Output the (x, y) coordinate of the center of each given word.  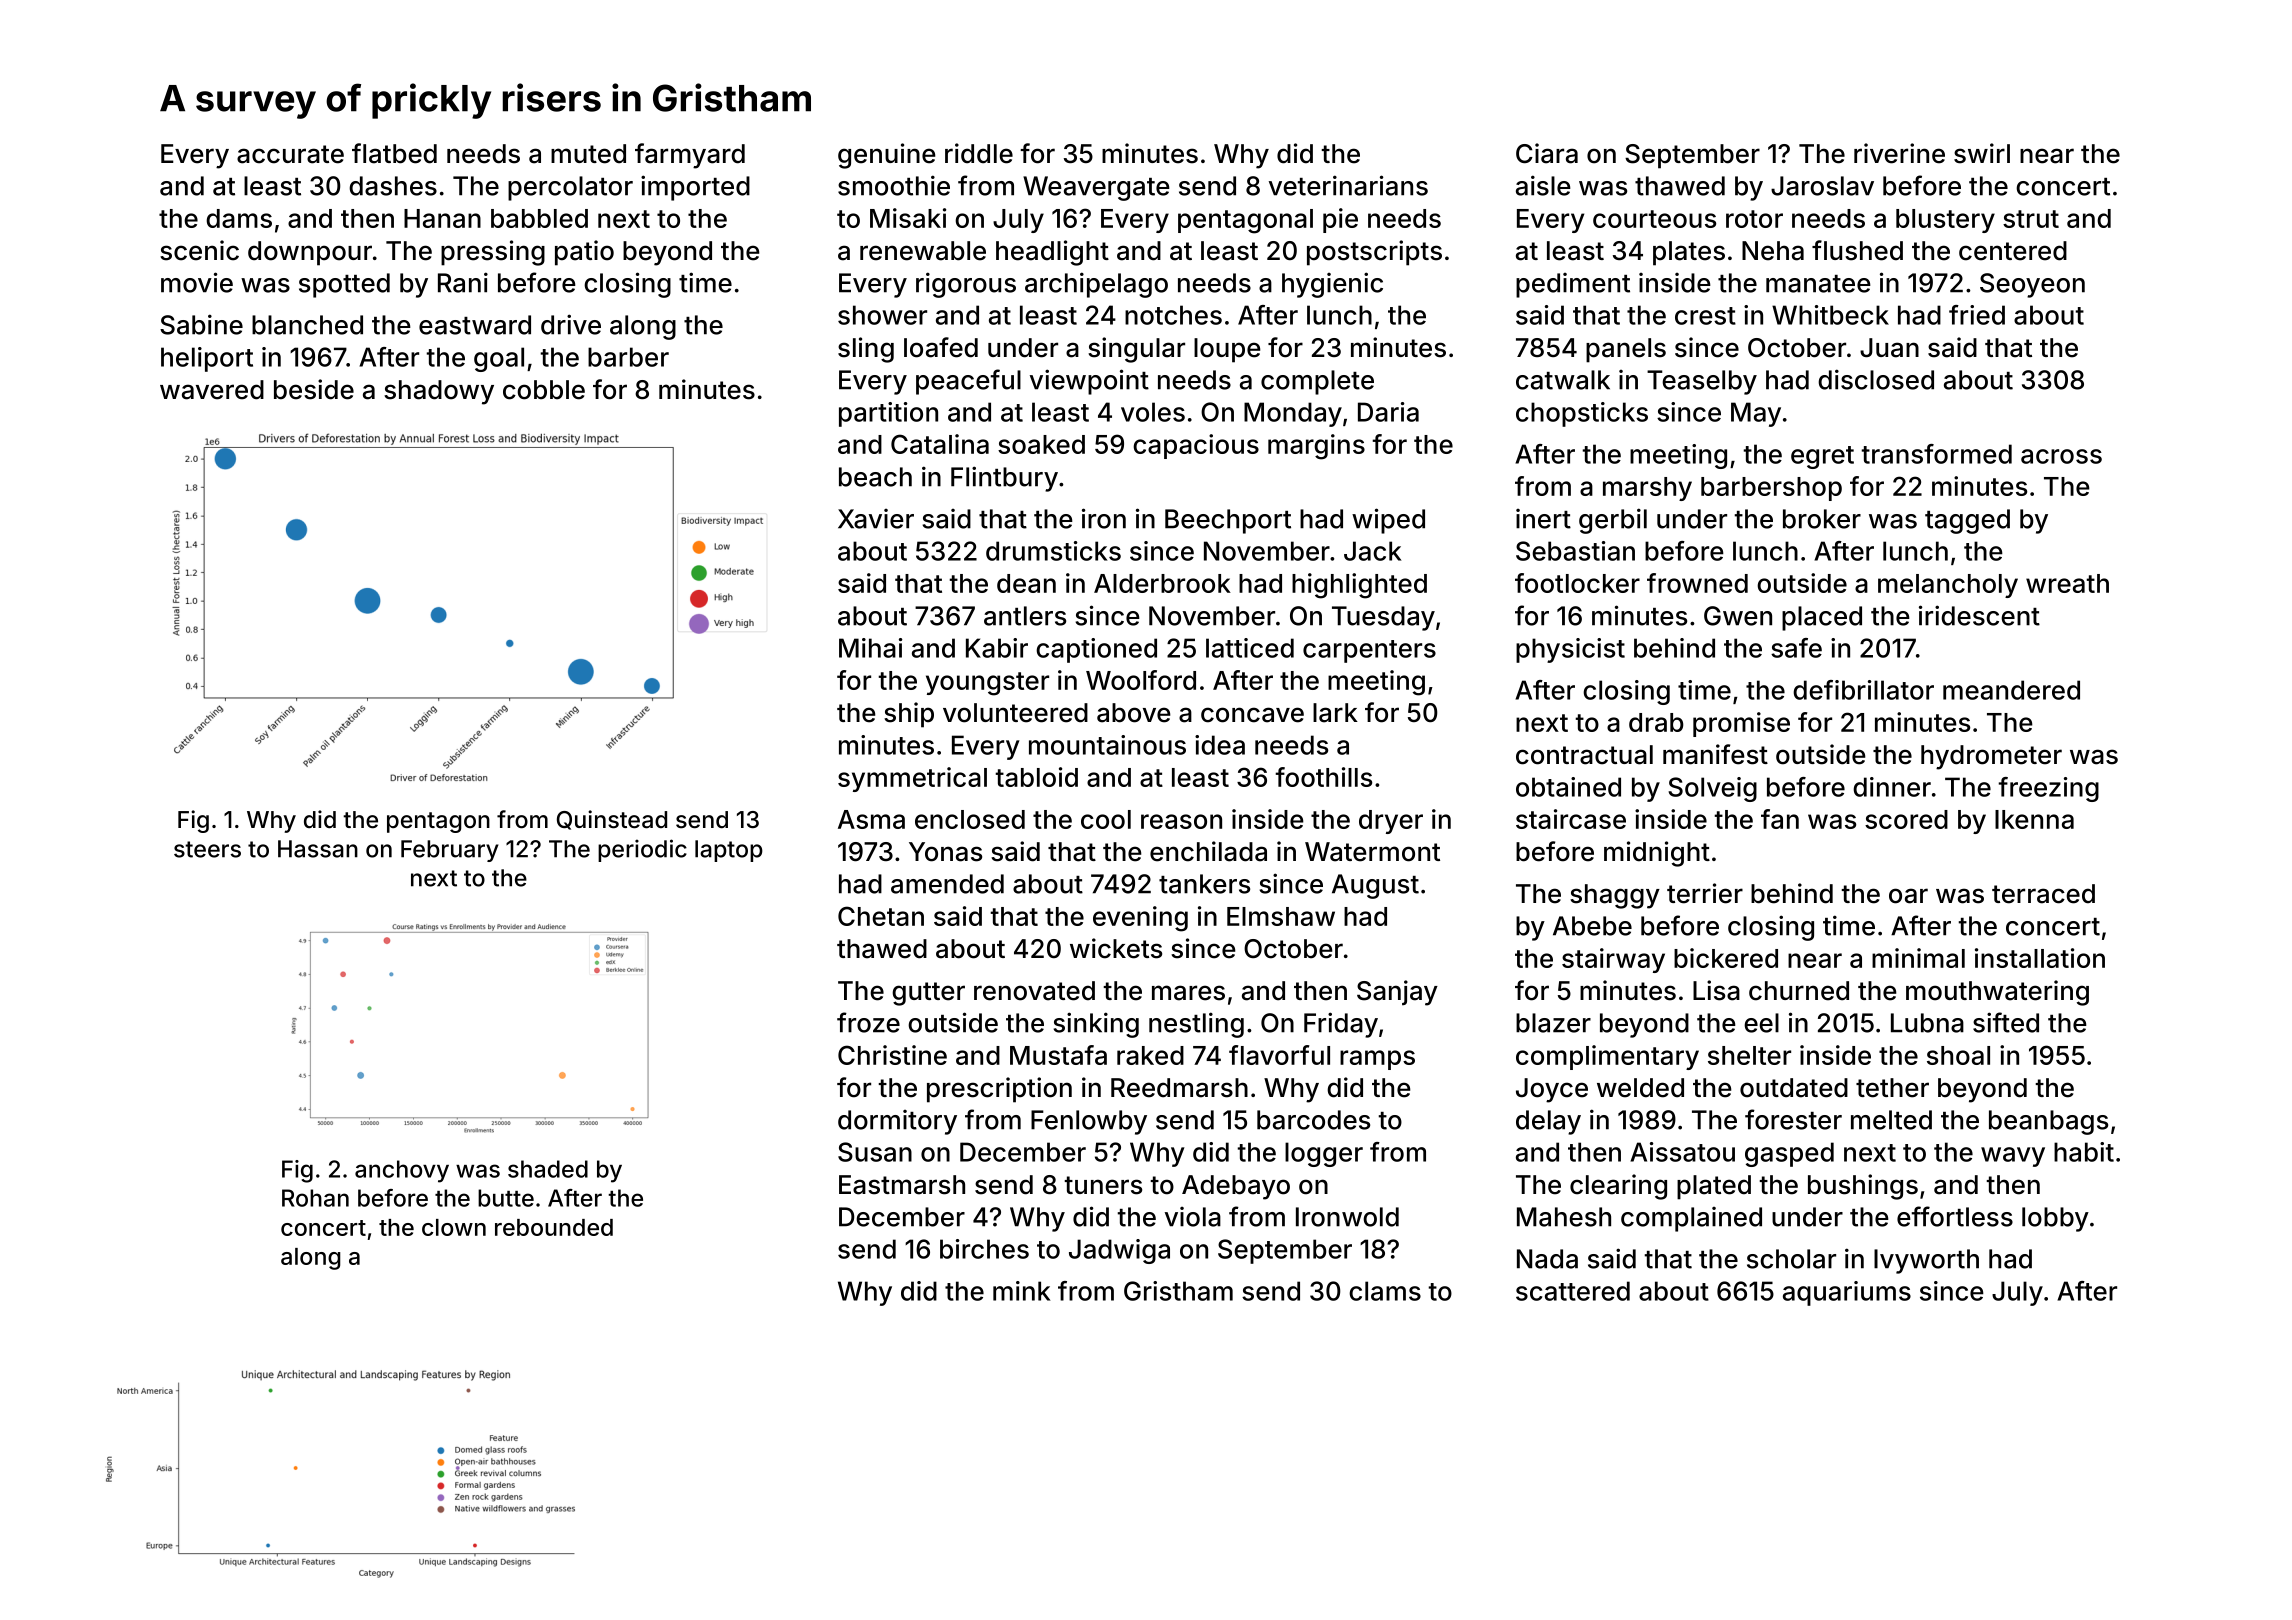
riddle (979, 153)
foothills (1323, 777)
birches (984, 1249)
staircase (1571, 819)
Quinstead (612, 820)
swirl (1982, 153)
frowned (1697, 583)
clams (1385, 1291)
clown (454, 1227)
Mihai (871, 648)
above (1134, 713)
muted (588, 154)
